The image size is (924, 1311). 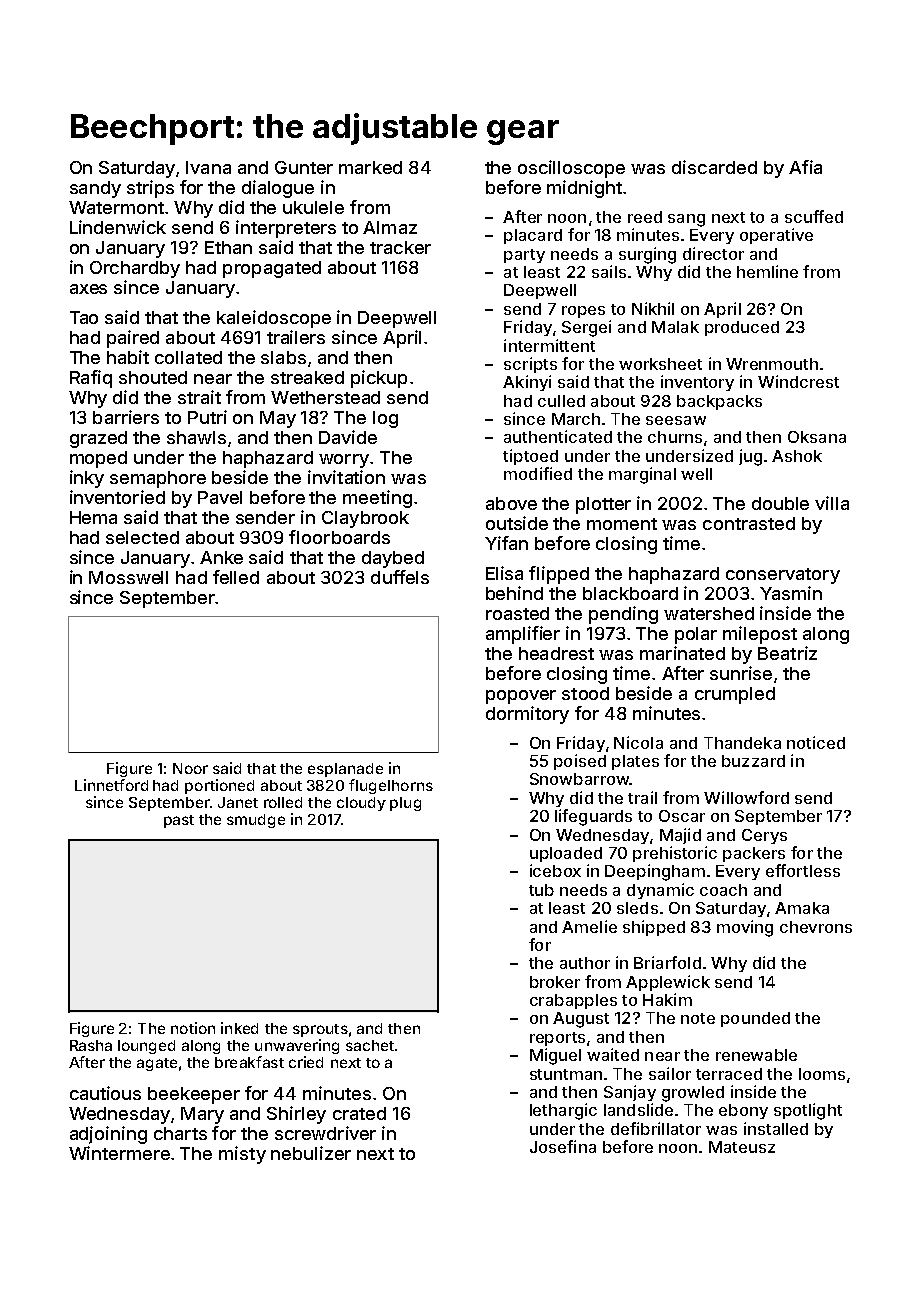 I want to click on Lindenwick, so click(x=118, y=227).
